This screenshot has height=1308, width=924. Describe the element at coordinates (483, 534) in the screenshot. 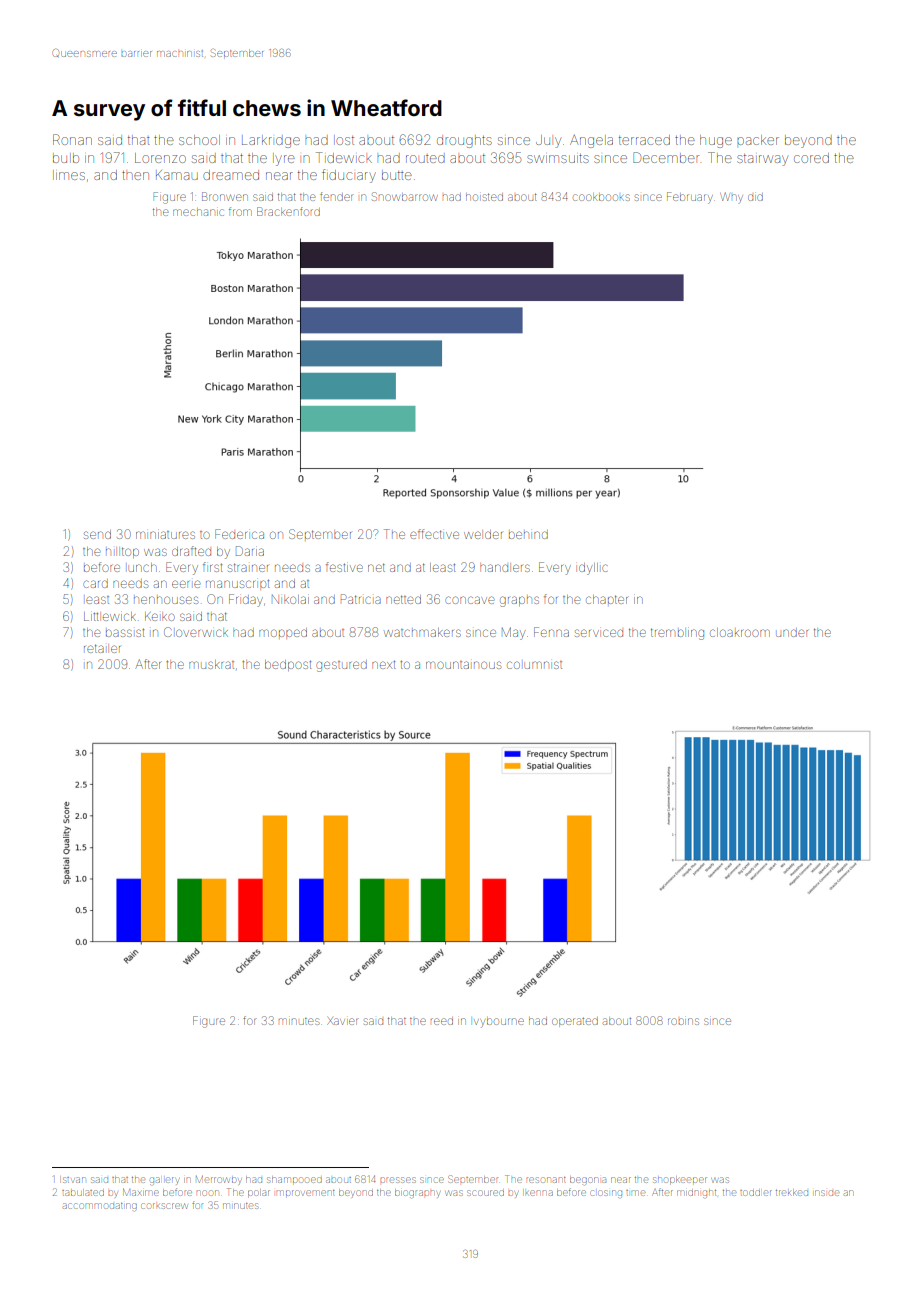

I see `welder` at that location.
